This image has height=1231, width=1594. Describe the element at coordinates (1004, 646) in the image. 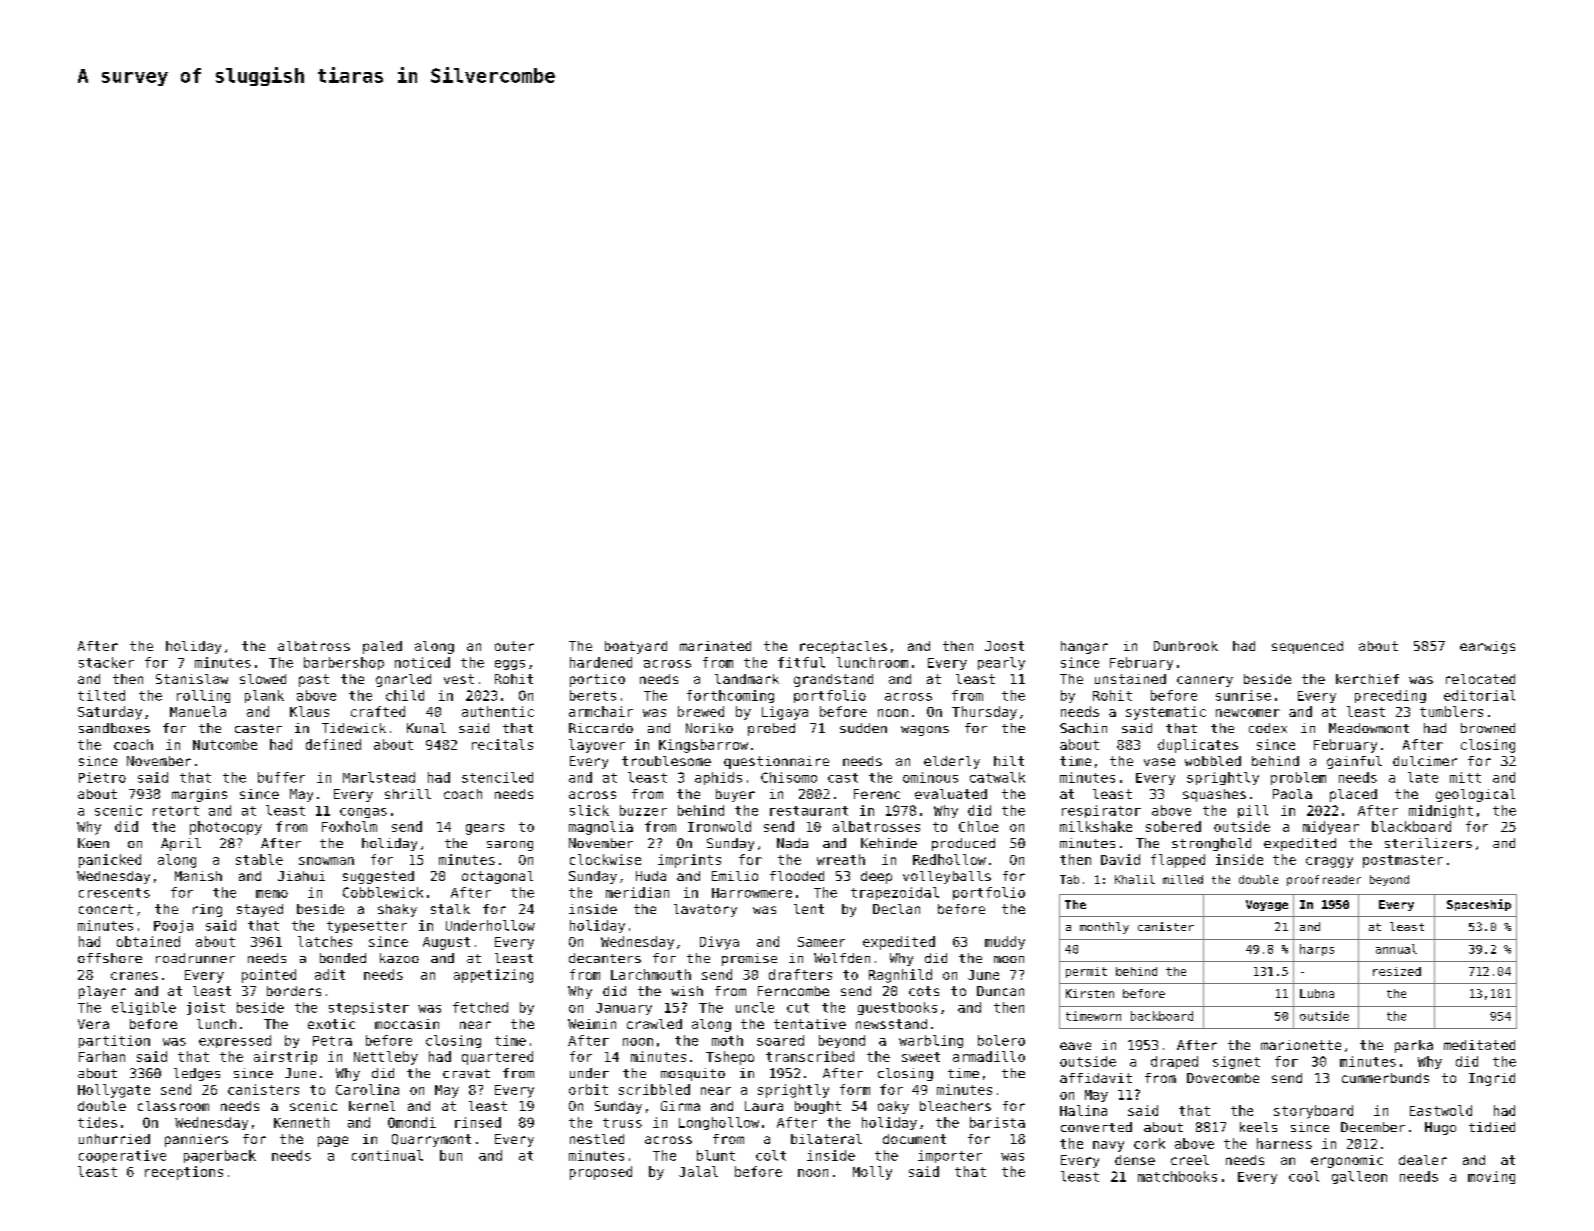

I see `Joost` at that location.
